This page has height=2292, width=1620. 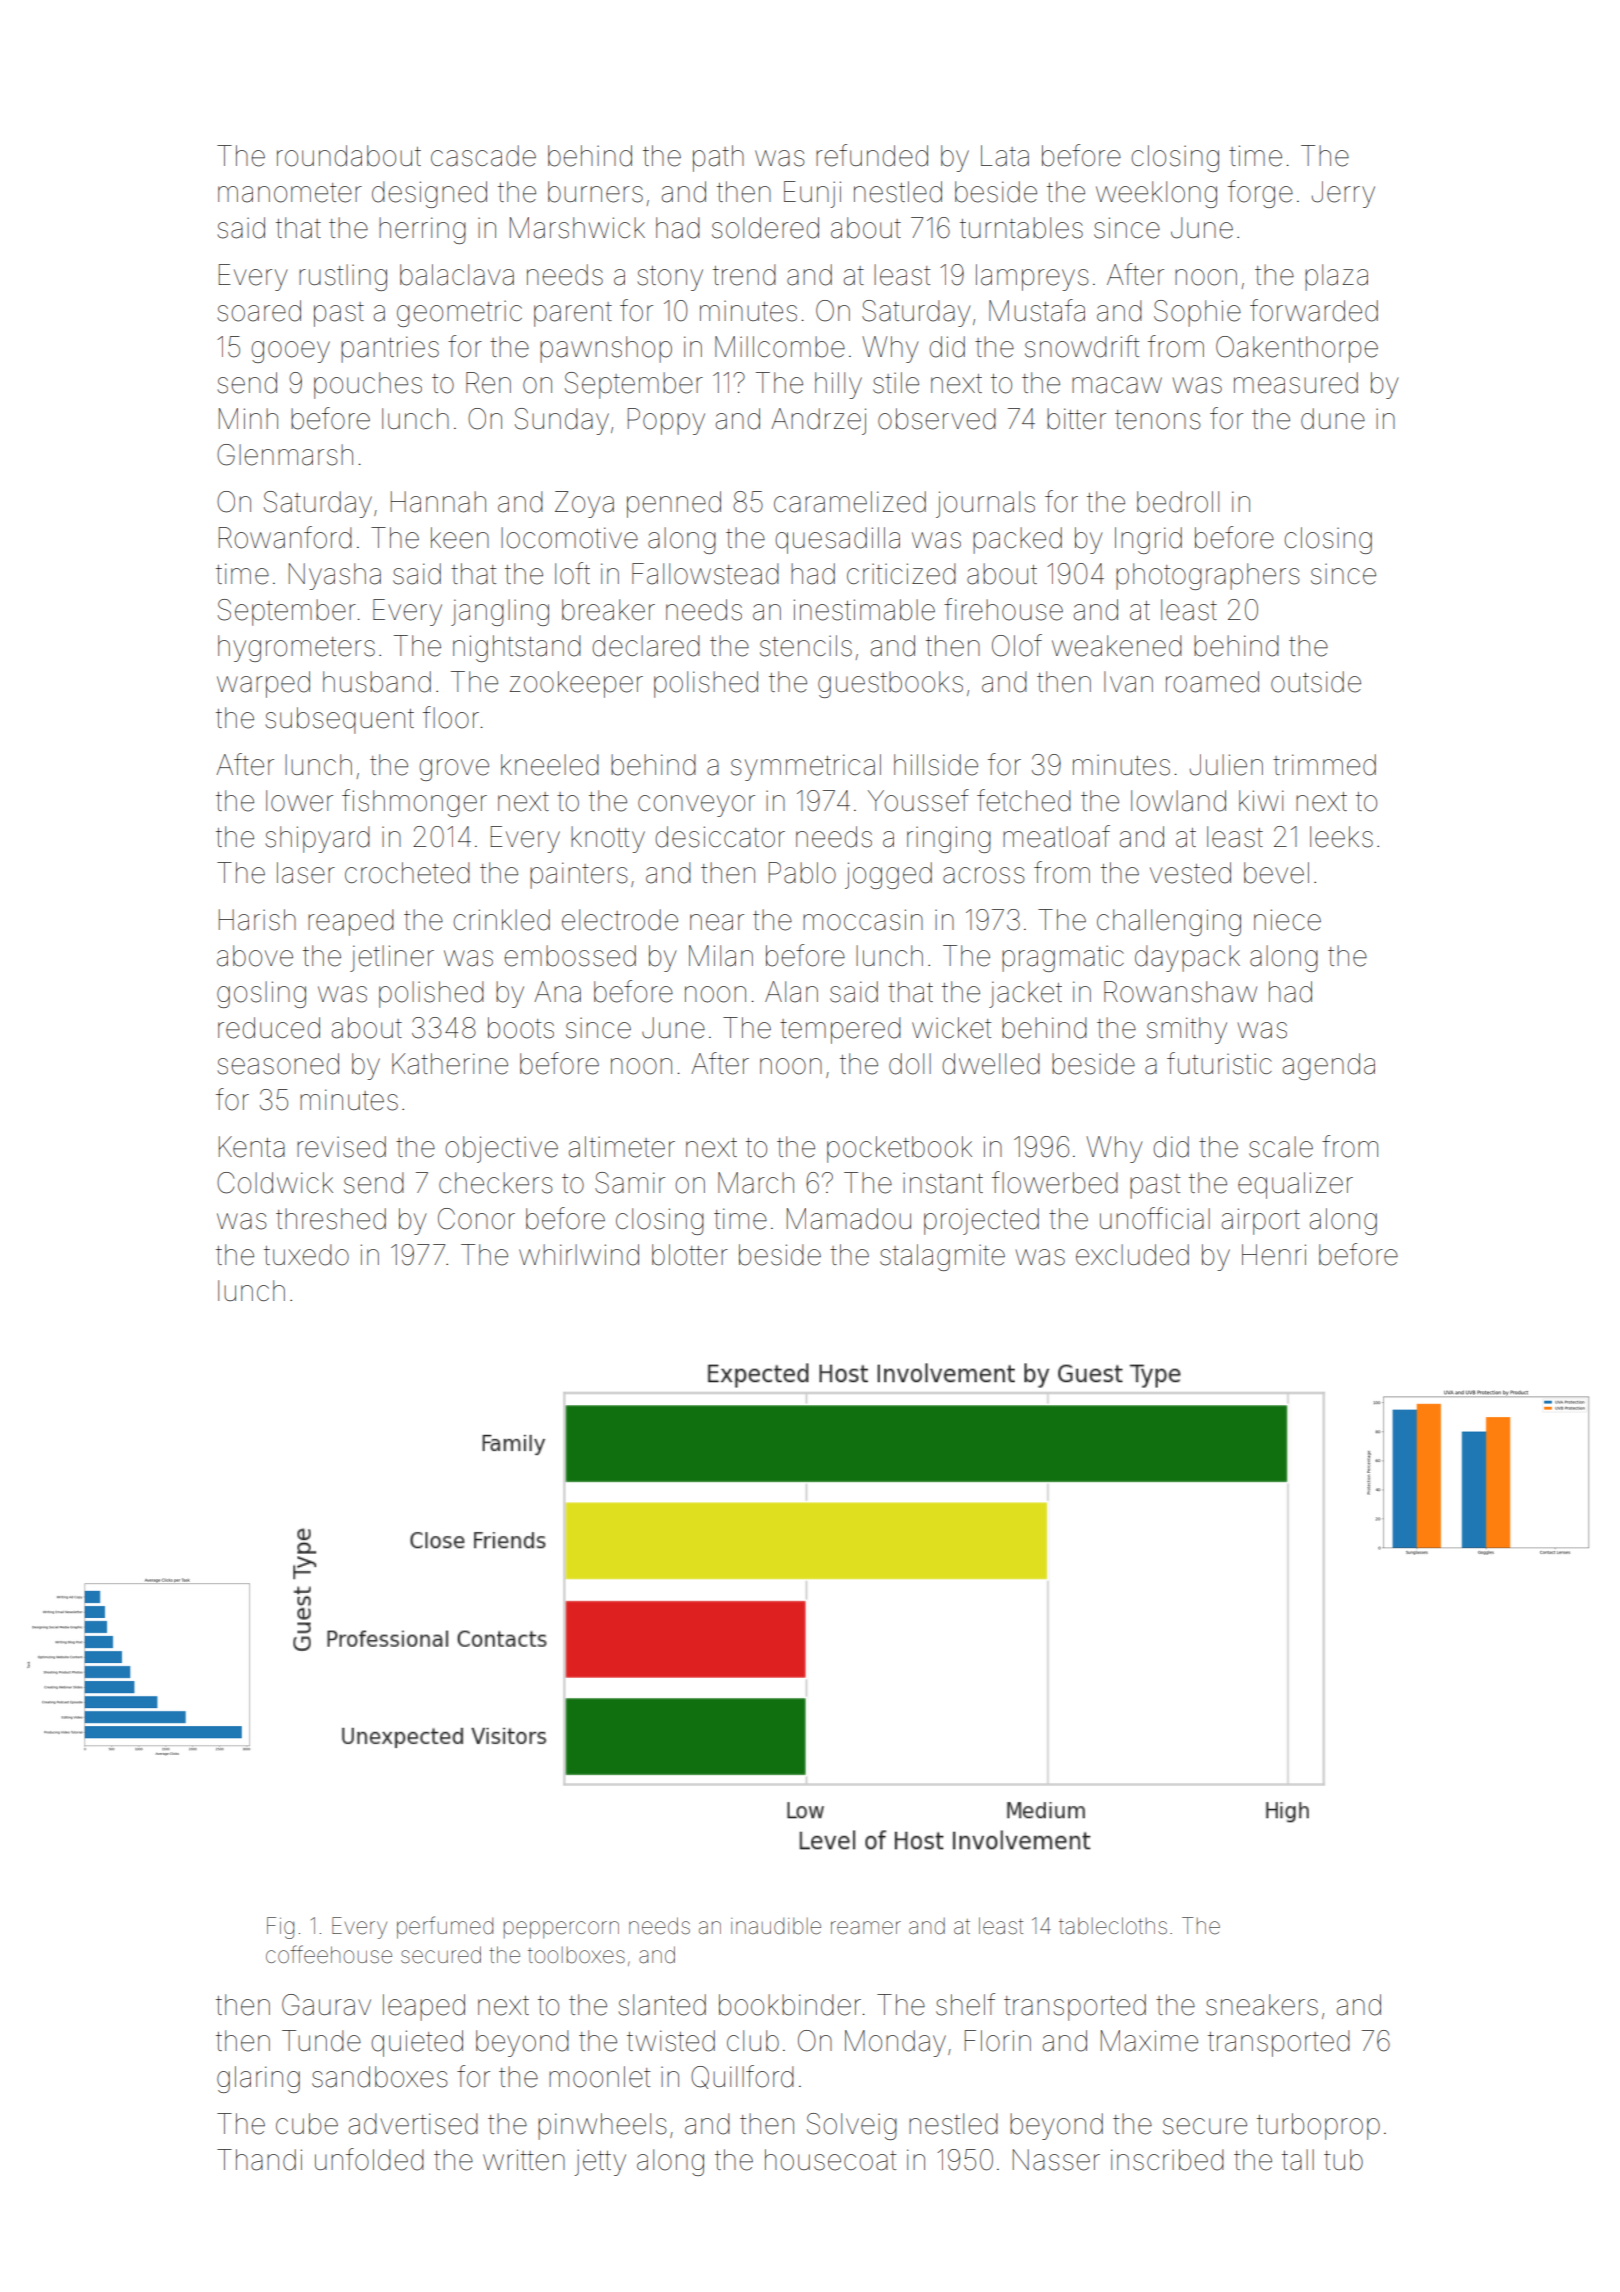 I want to click on agenda, so click(x=1329, y=1066).
